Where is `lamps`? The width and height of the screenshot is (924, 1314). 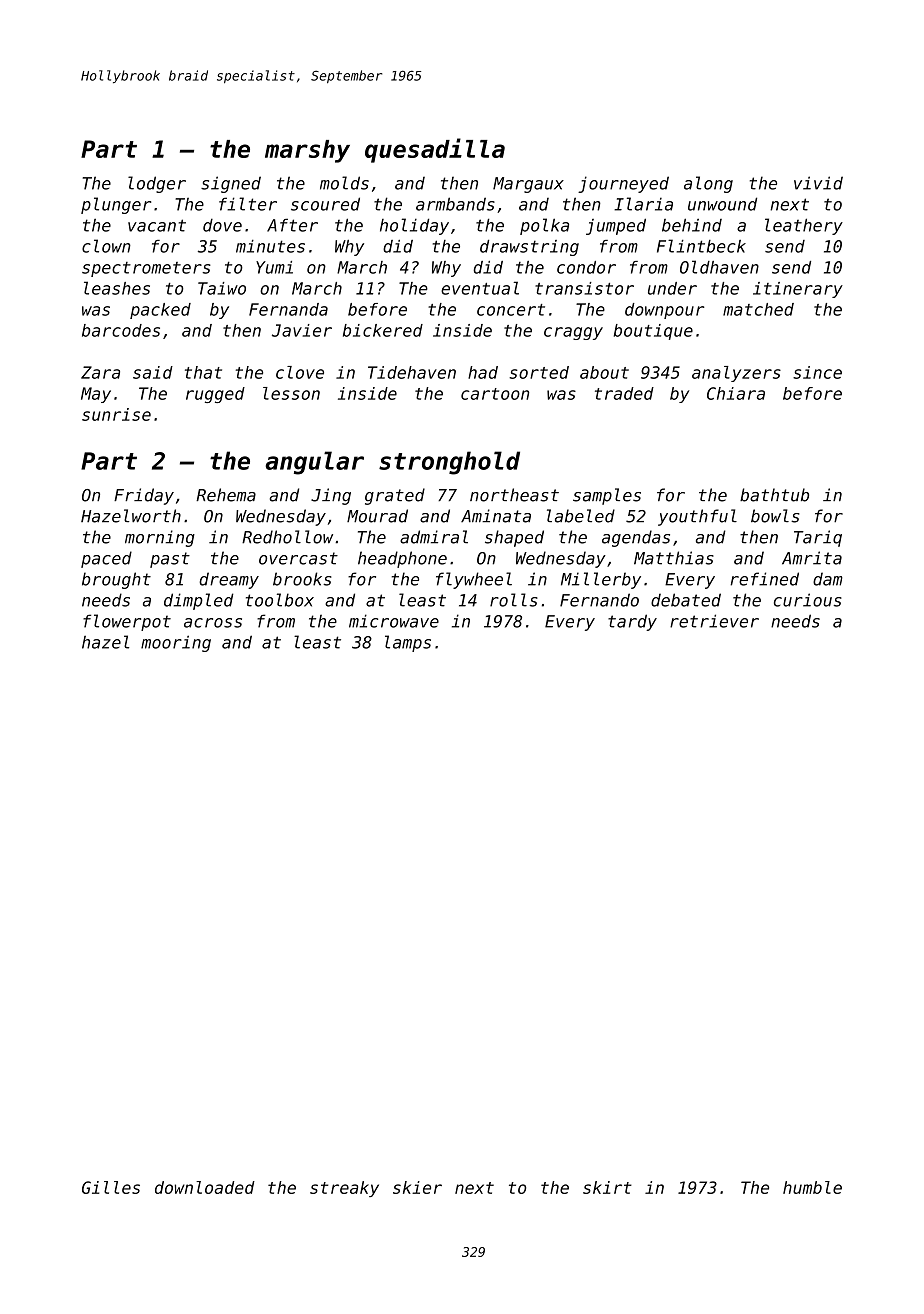
lamps is located at coordinates (408, 643).
